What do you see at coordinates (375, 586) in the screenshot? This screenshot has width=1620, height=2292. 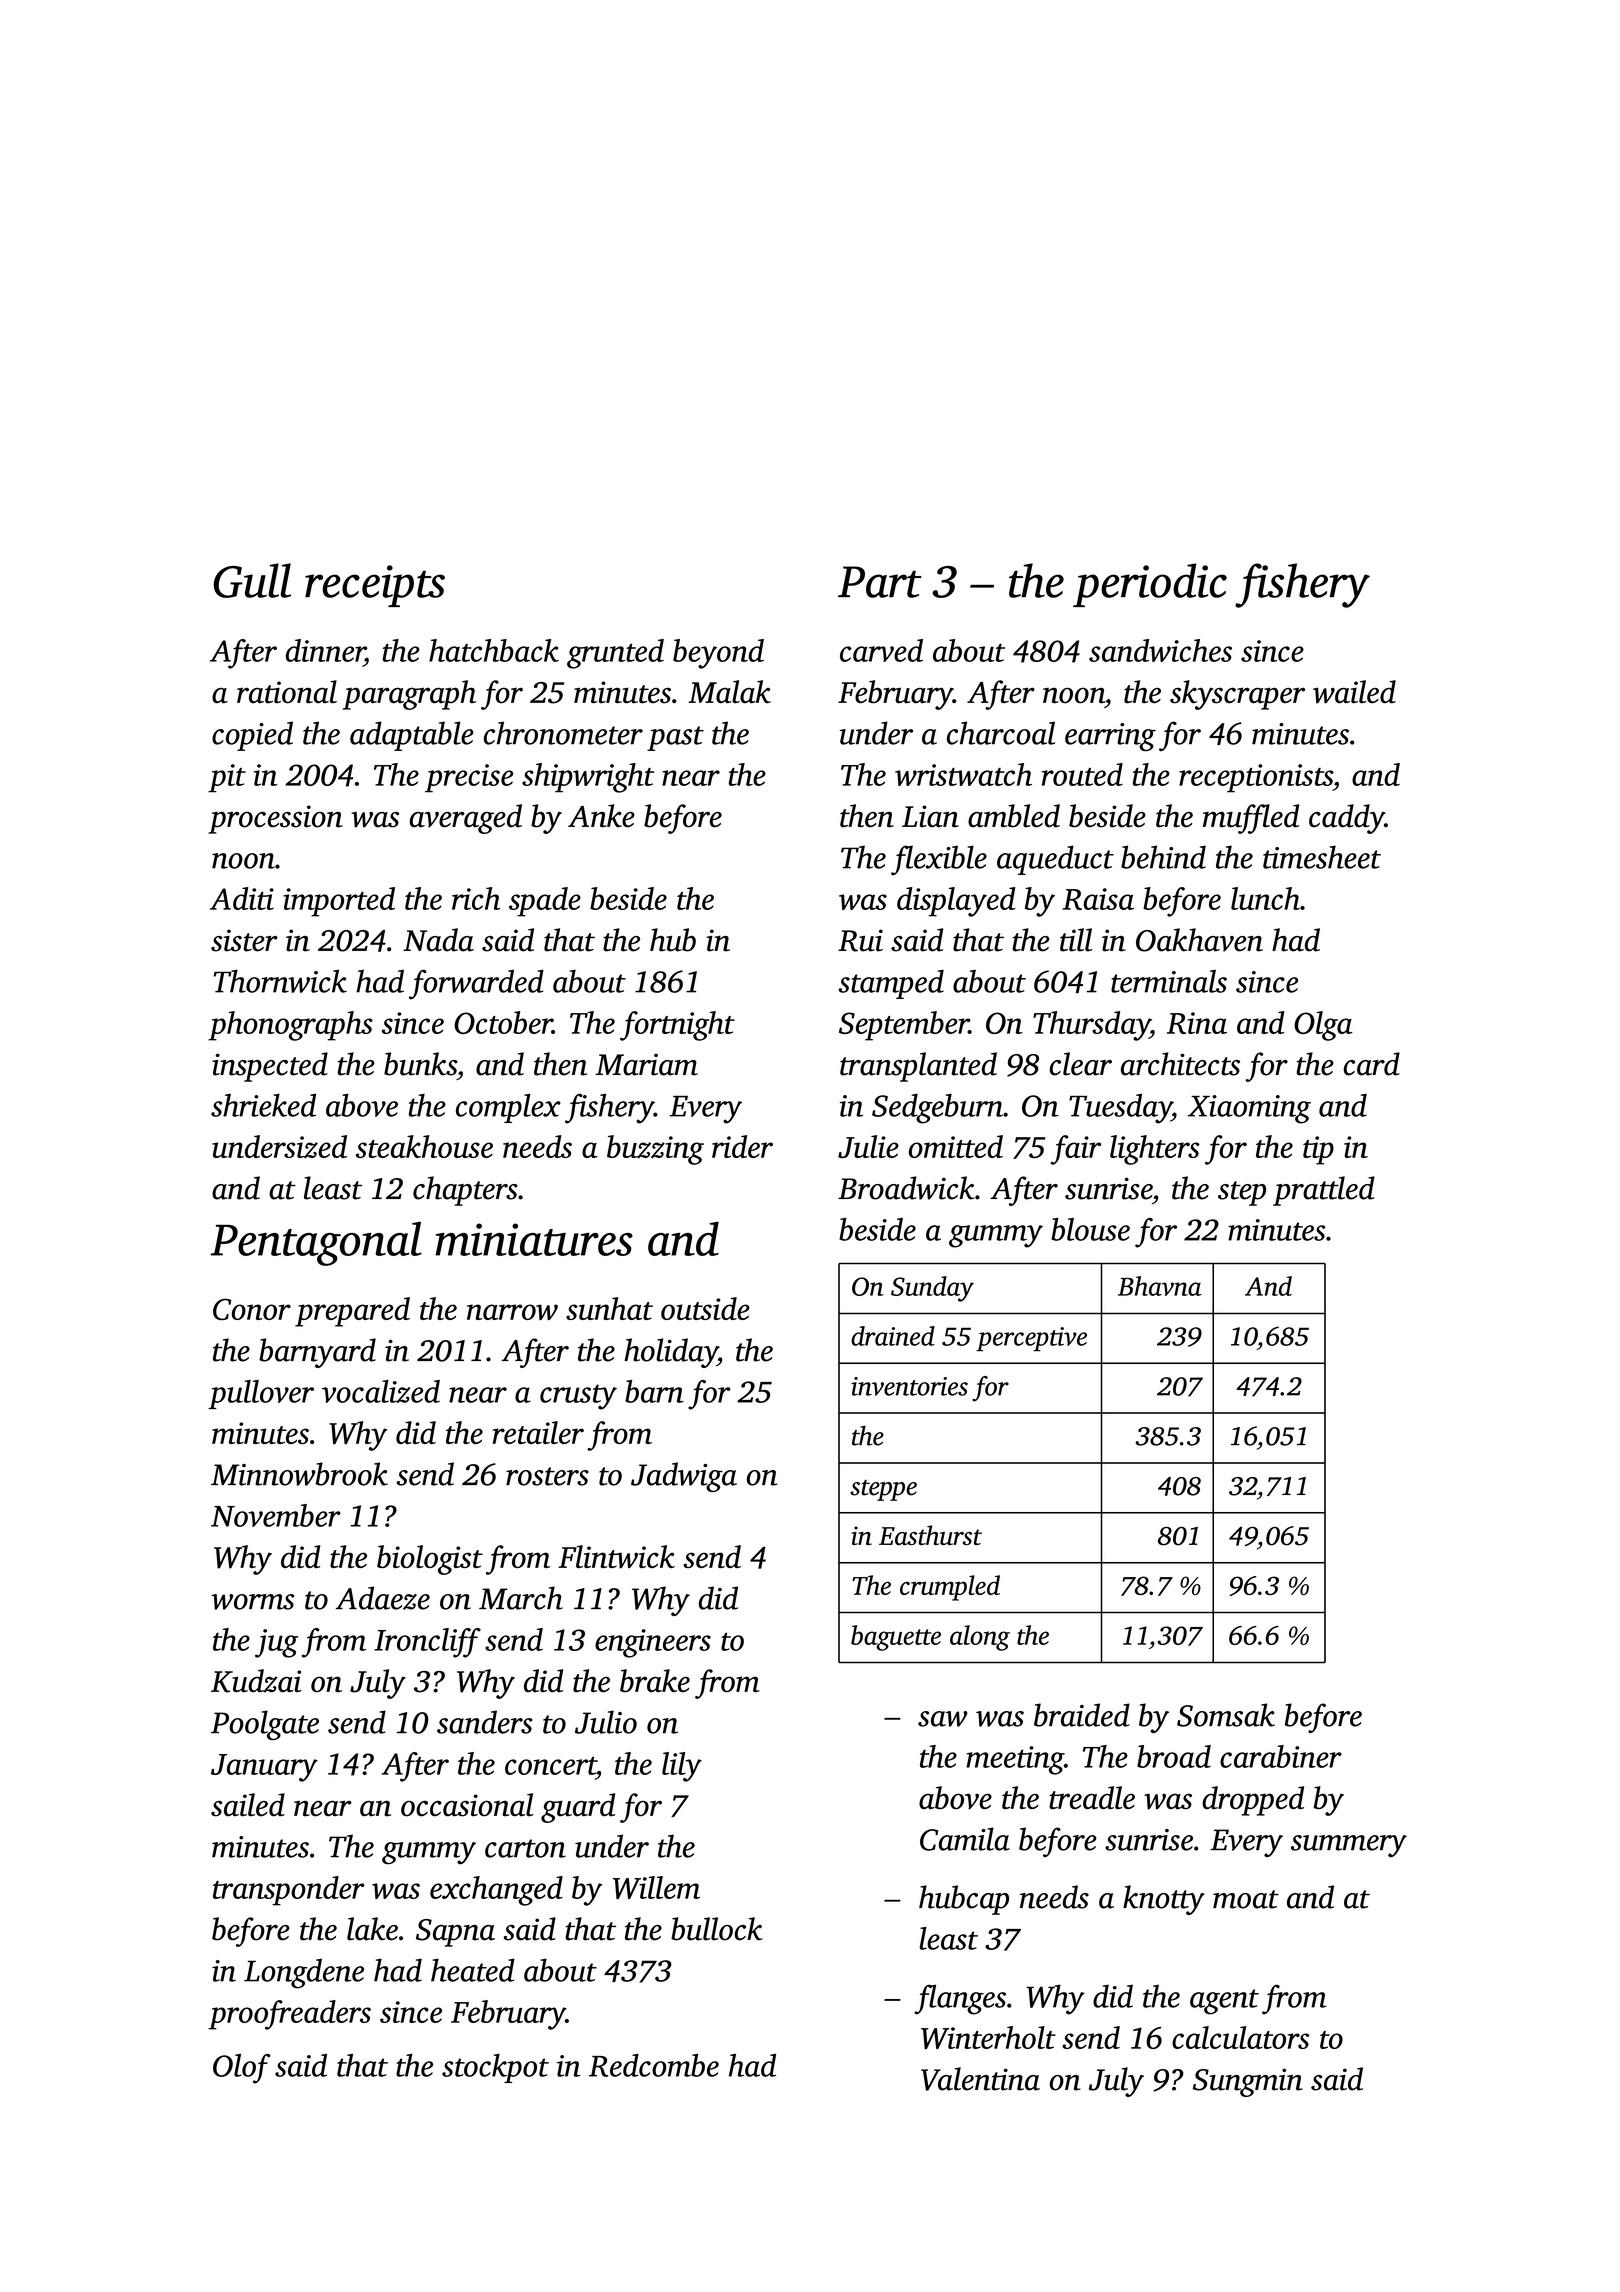 I see `receipts` at bounding box center [375, 586].
